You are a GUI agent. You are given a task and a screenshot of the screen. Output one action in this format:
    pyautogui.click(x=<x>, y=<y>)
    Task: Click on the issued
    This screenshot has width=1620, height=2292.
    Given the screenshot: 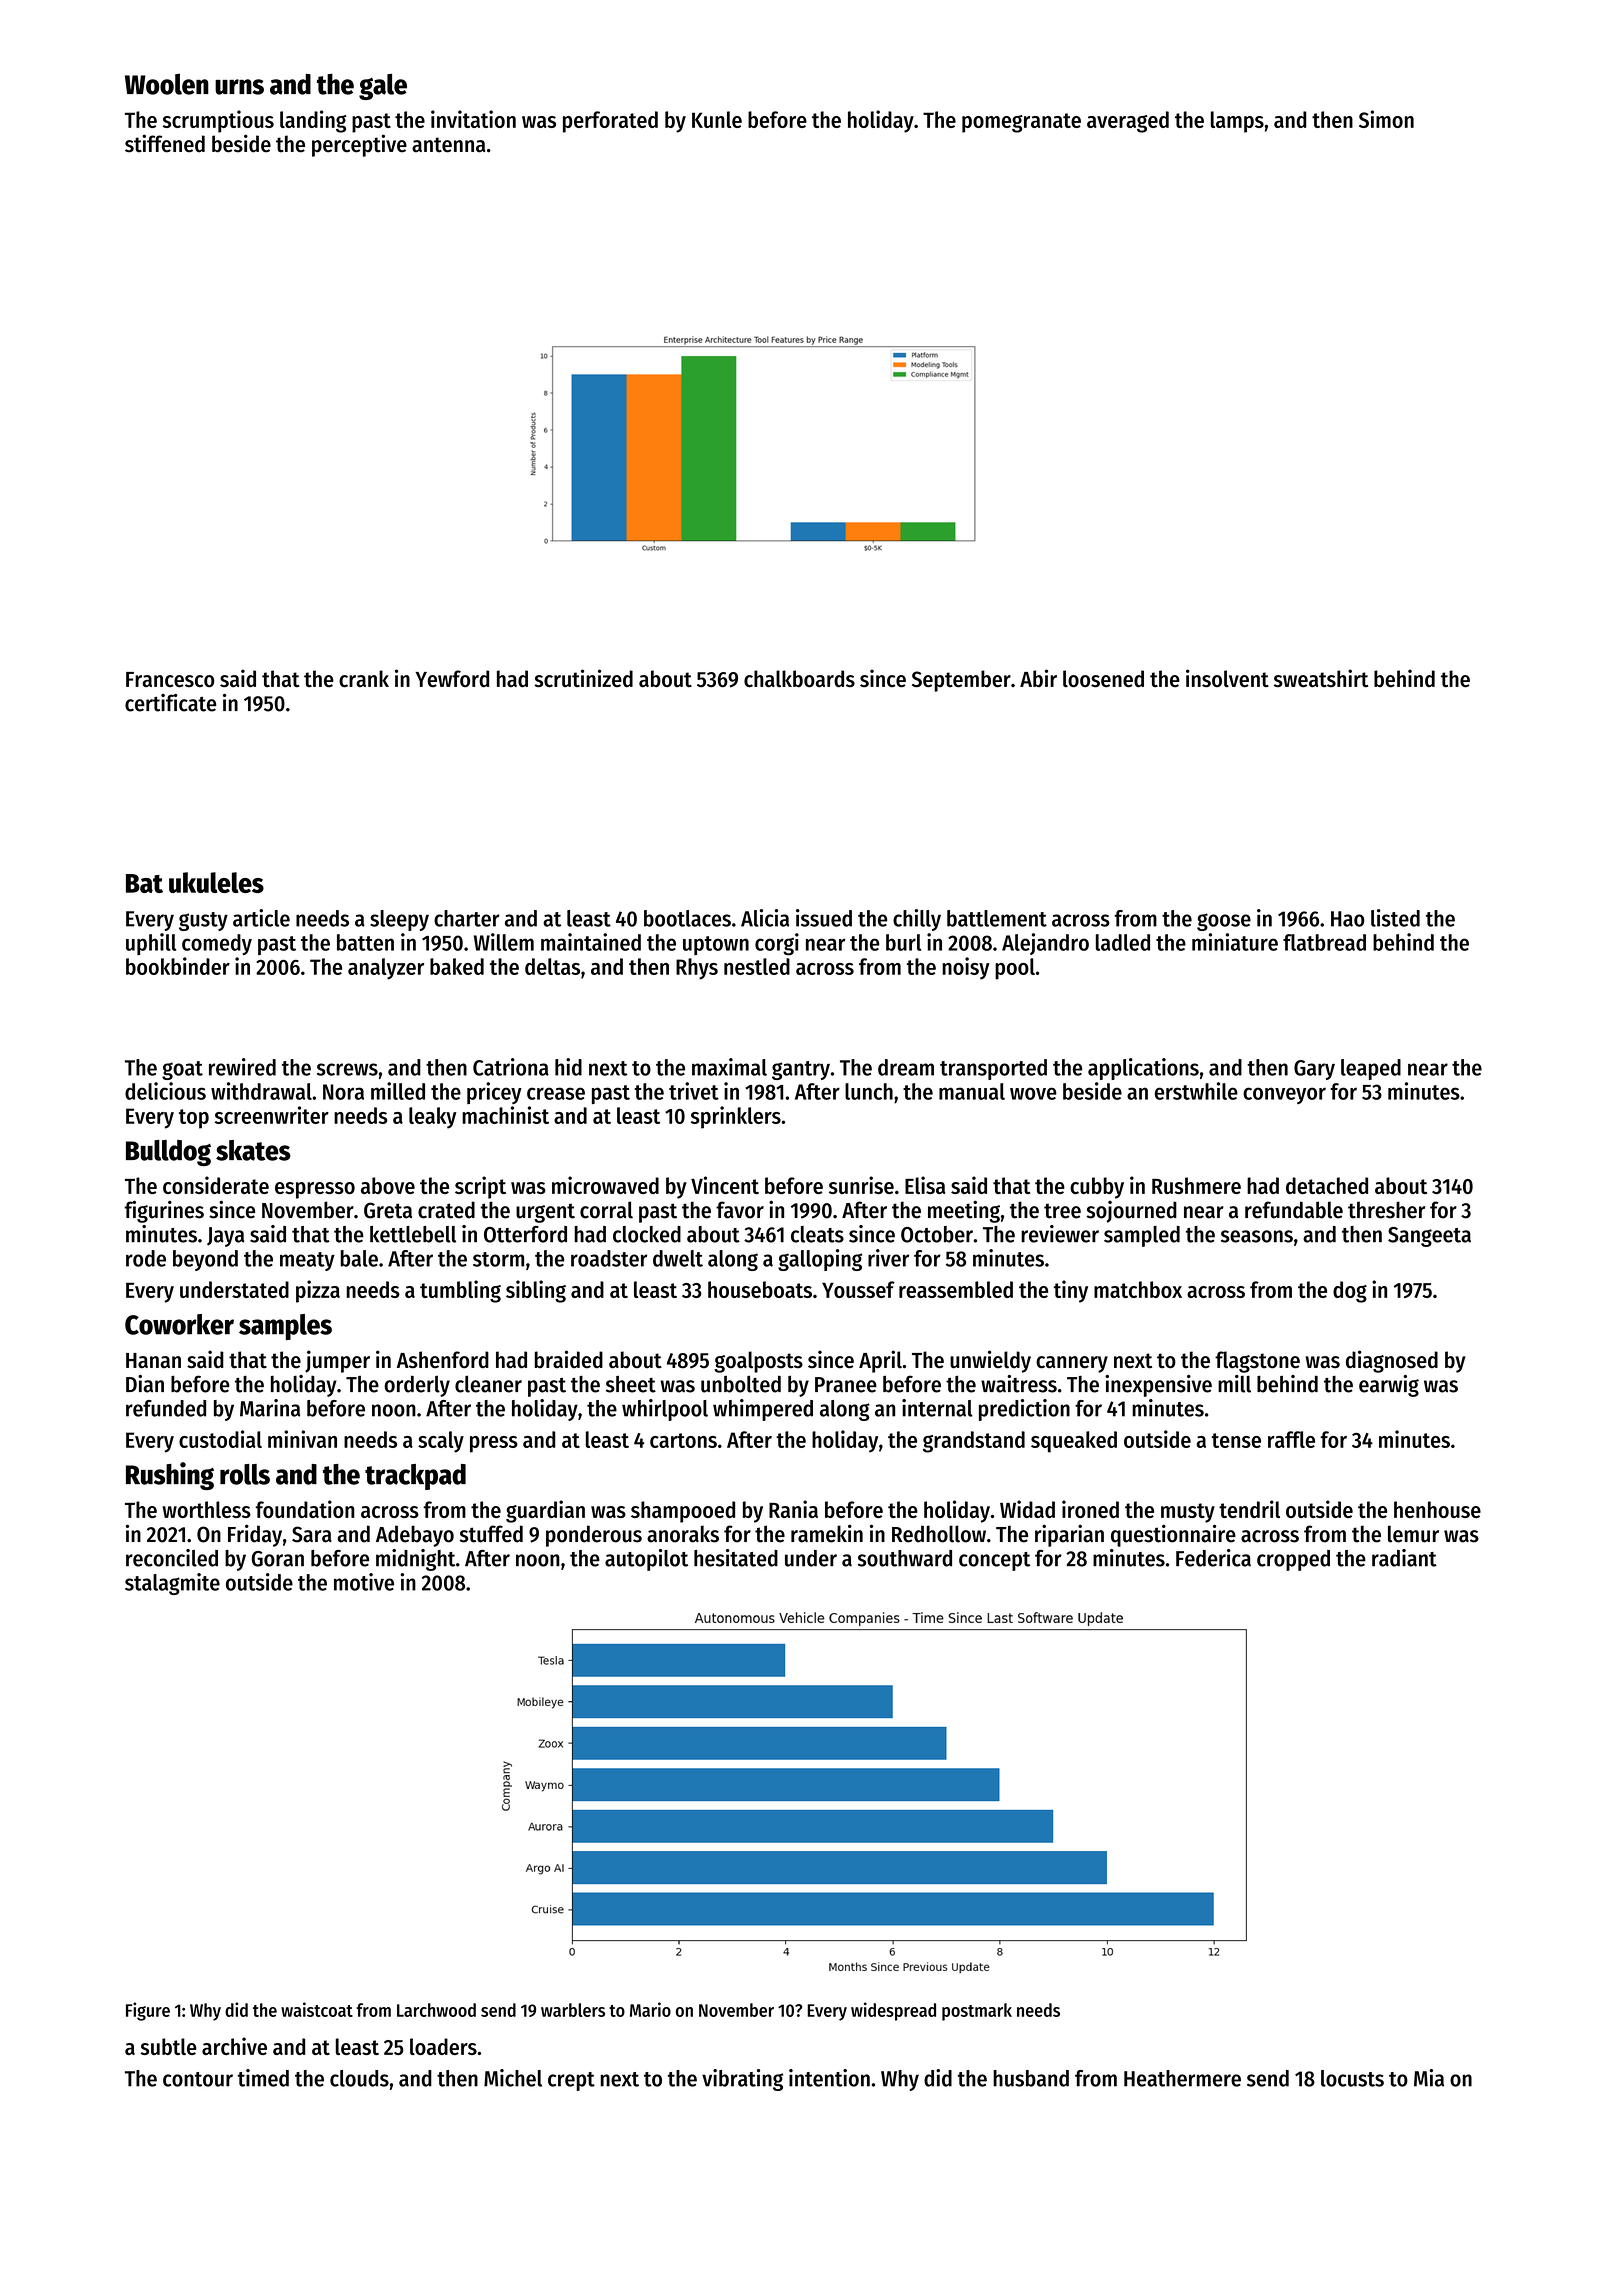 What is the action you would take?
    pyautogui.click(x=824, y=918)
